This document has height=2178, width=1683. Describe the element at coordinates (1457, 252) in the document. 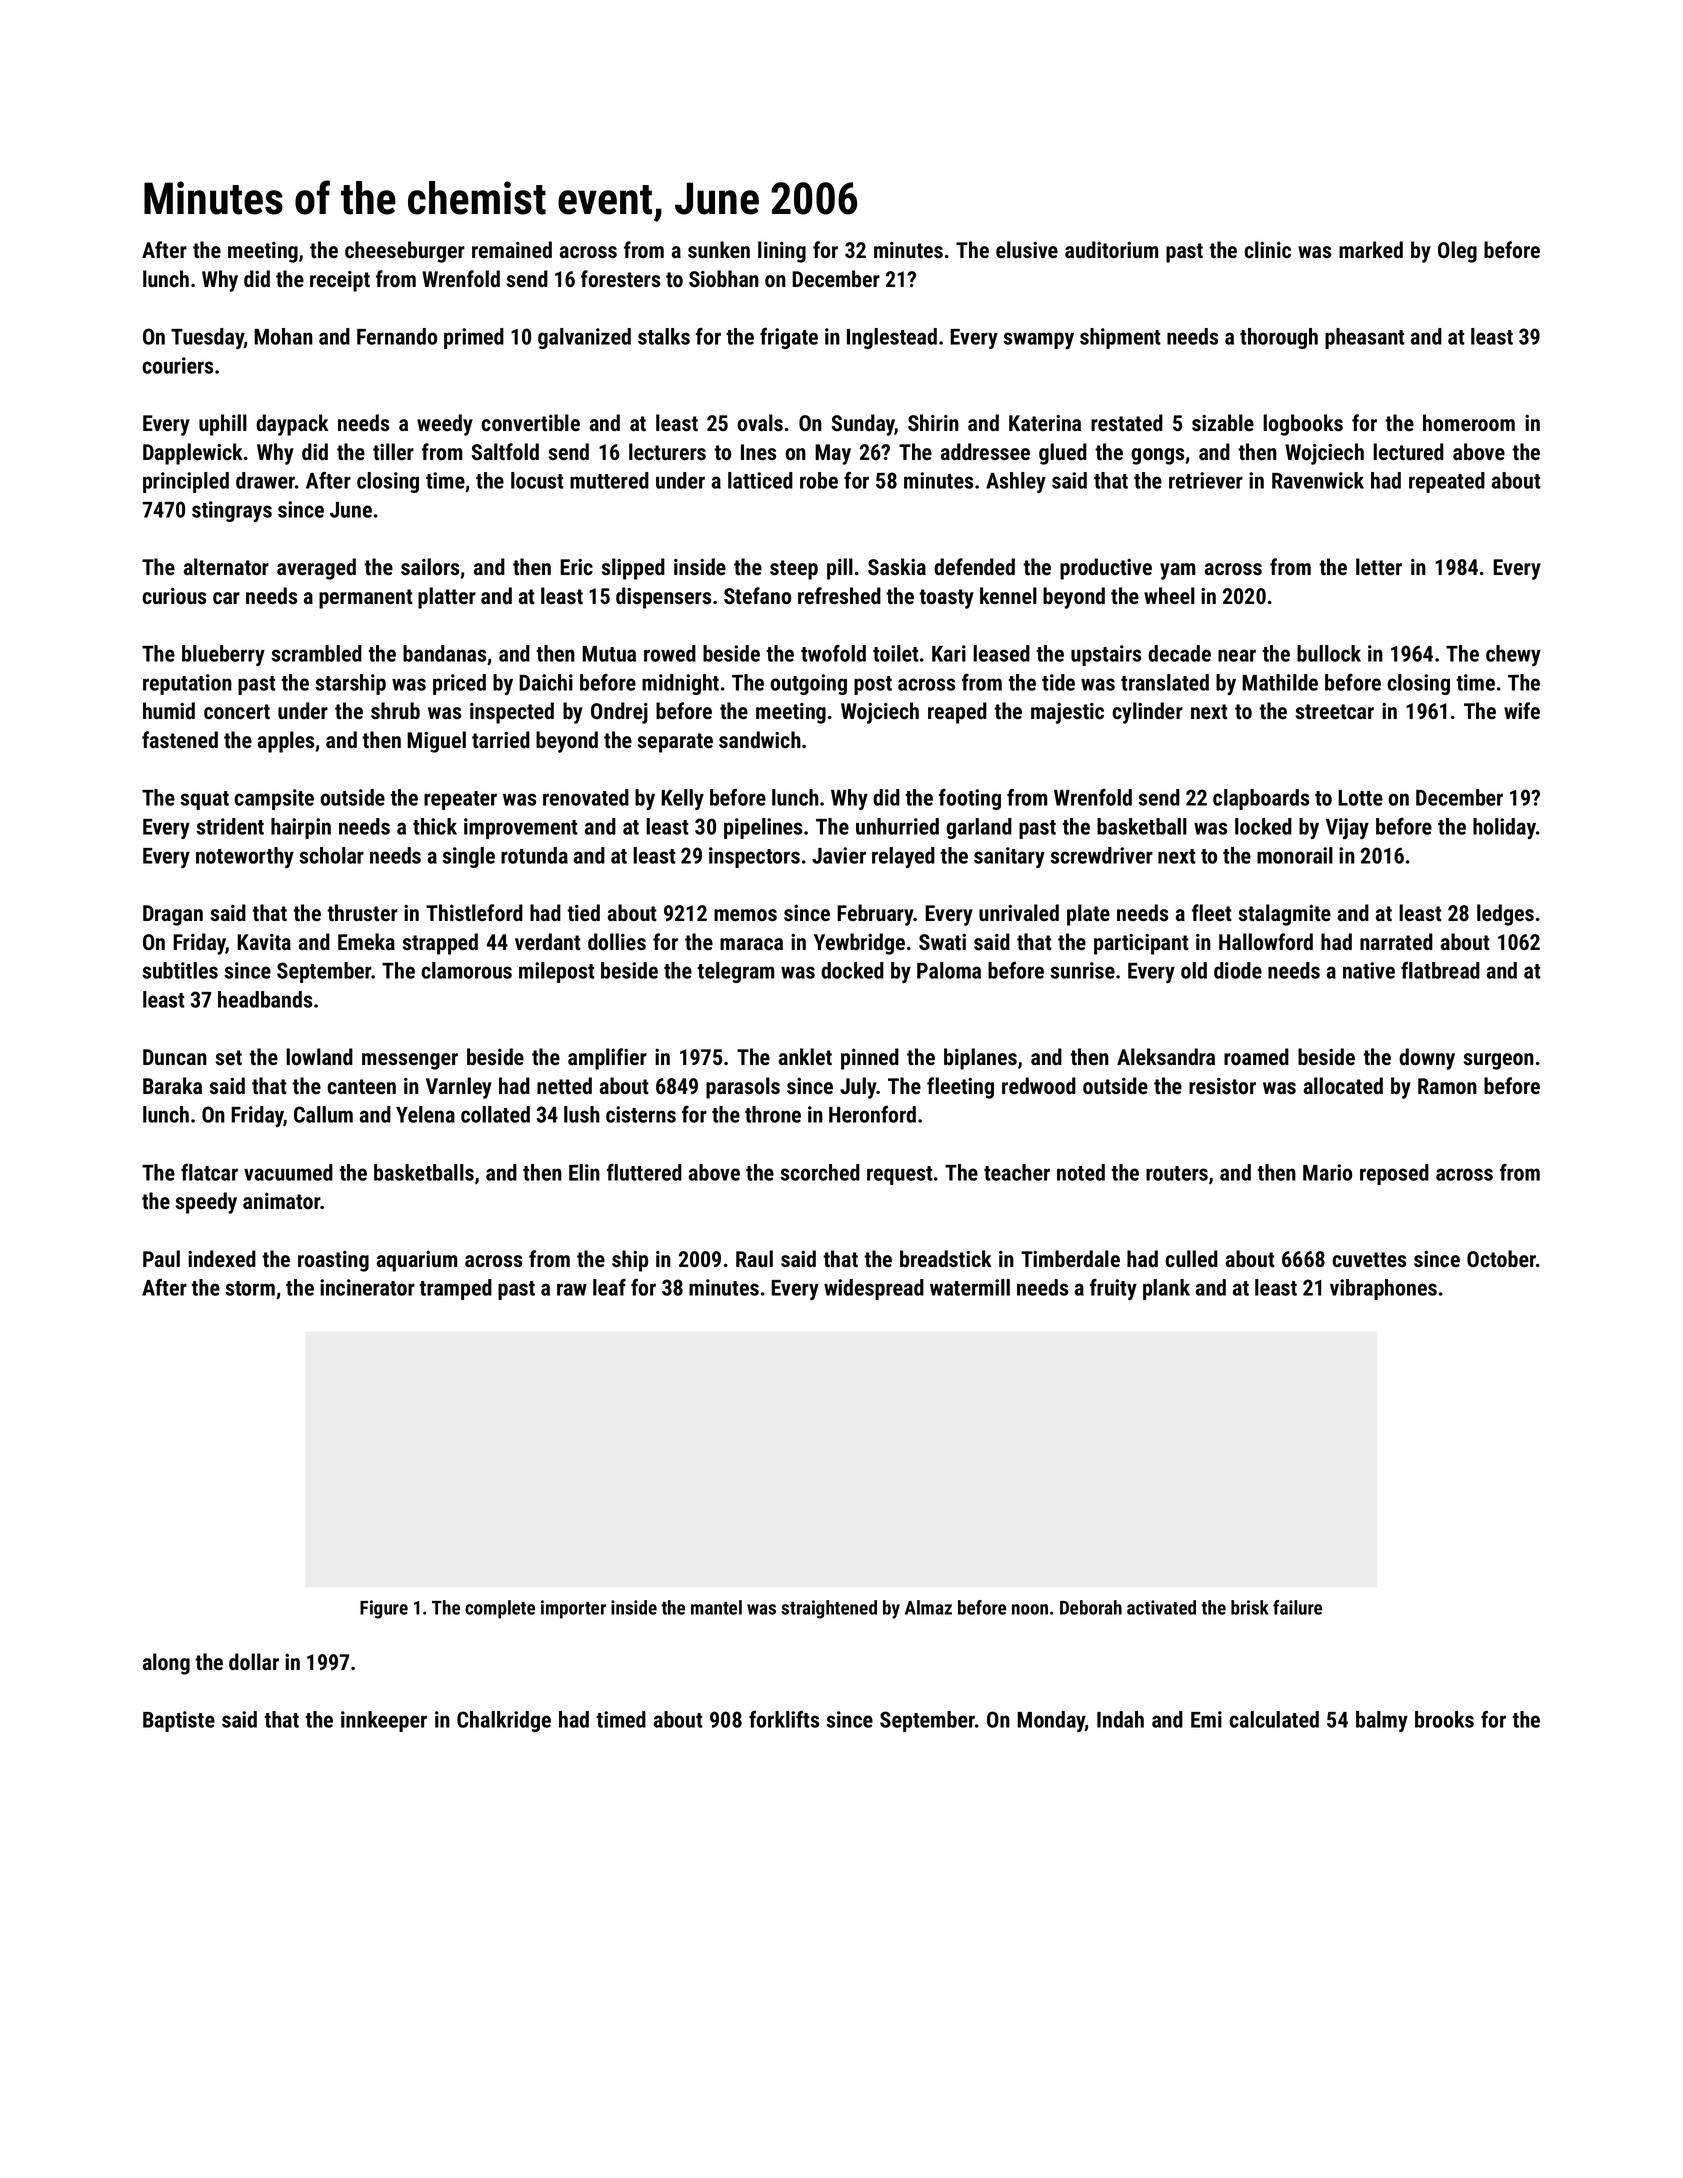

I see `Oleg` at that location.
